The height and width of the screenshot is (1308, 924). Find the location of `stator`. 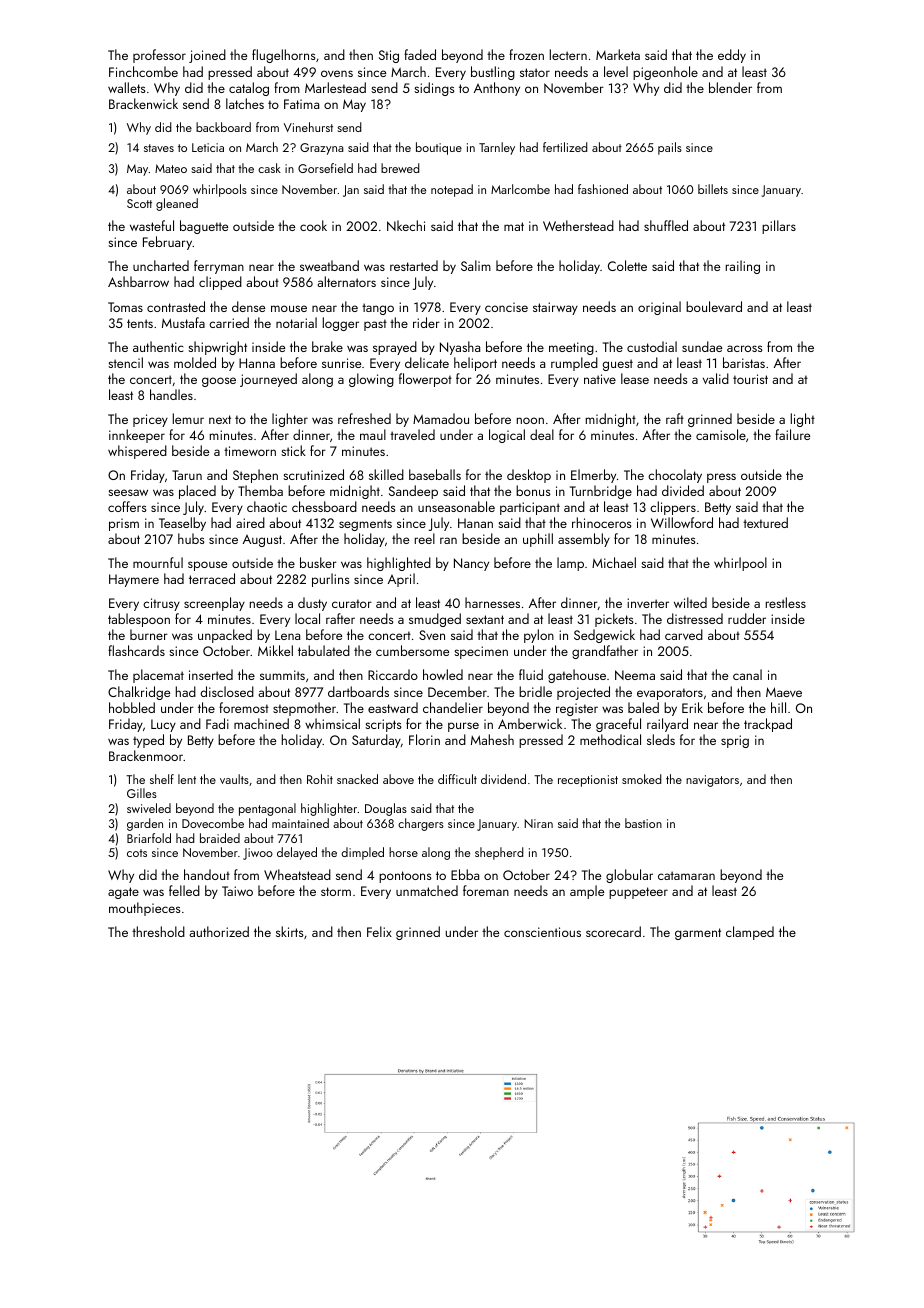

stator is located at coordinates (535, 72).
